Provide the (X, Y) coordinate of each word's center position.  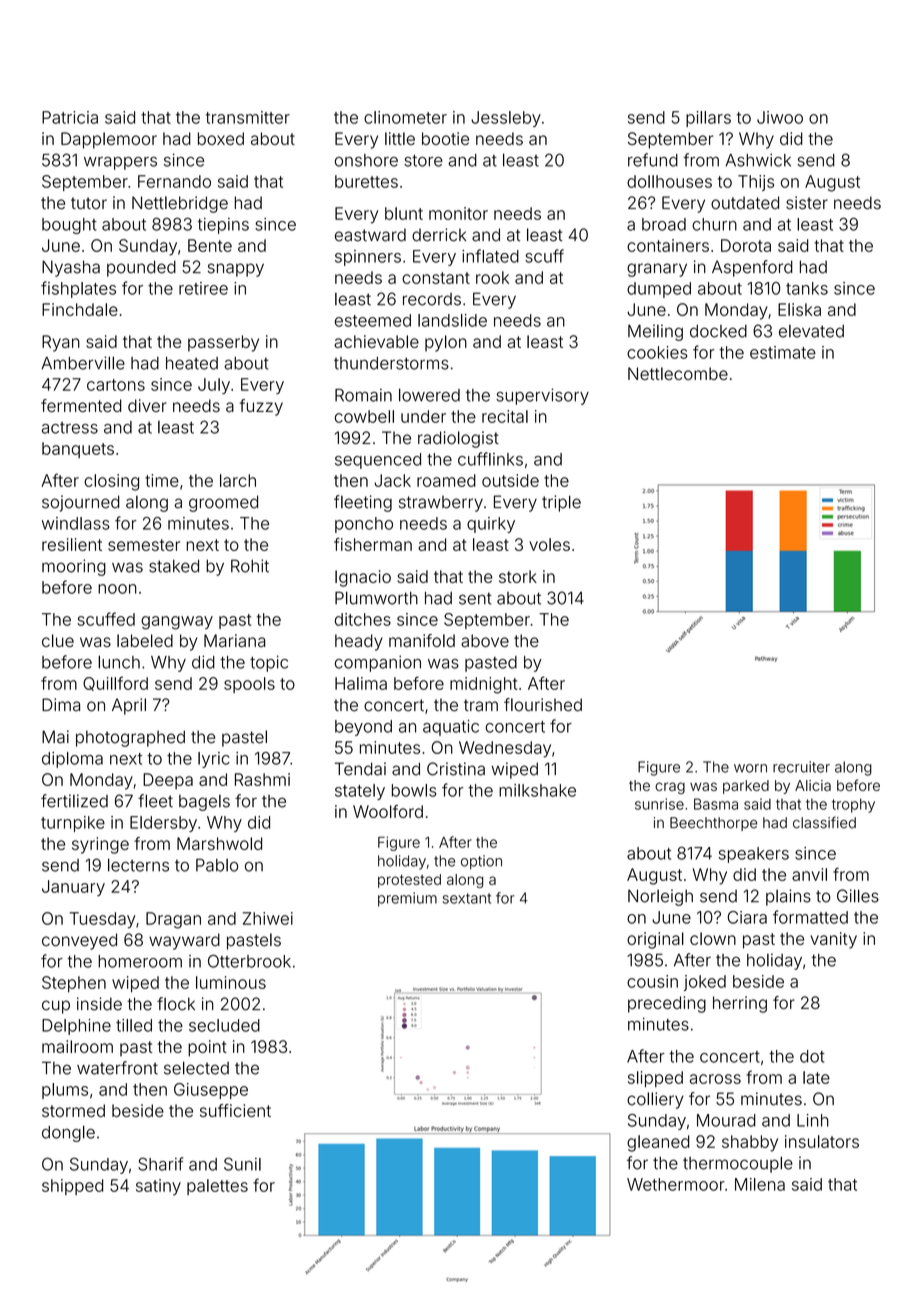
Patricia (70, 117)
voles (549, 544)
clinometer (405, 117)
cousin (652, 981)
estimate (783, 352)
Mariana (234, 640)
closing (111, 482)
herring (740, 1004)
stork (518, 576)
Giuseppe (211, 1091)
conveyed (79, 941)
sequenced (378, 461)
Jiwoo (780, 117)
